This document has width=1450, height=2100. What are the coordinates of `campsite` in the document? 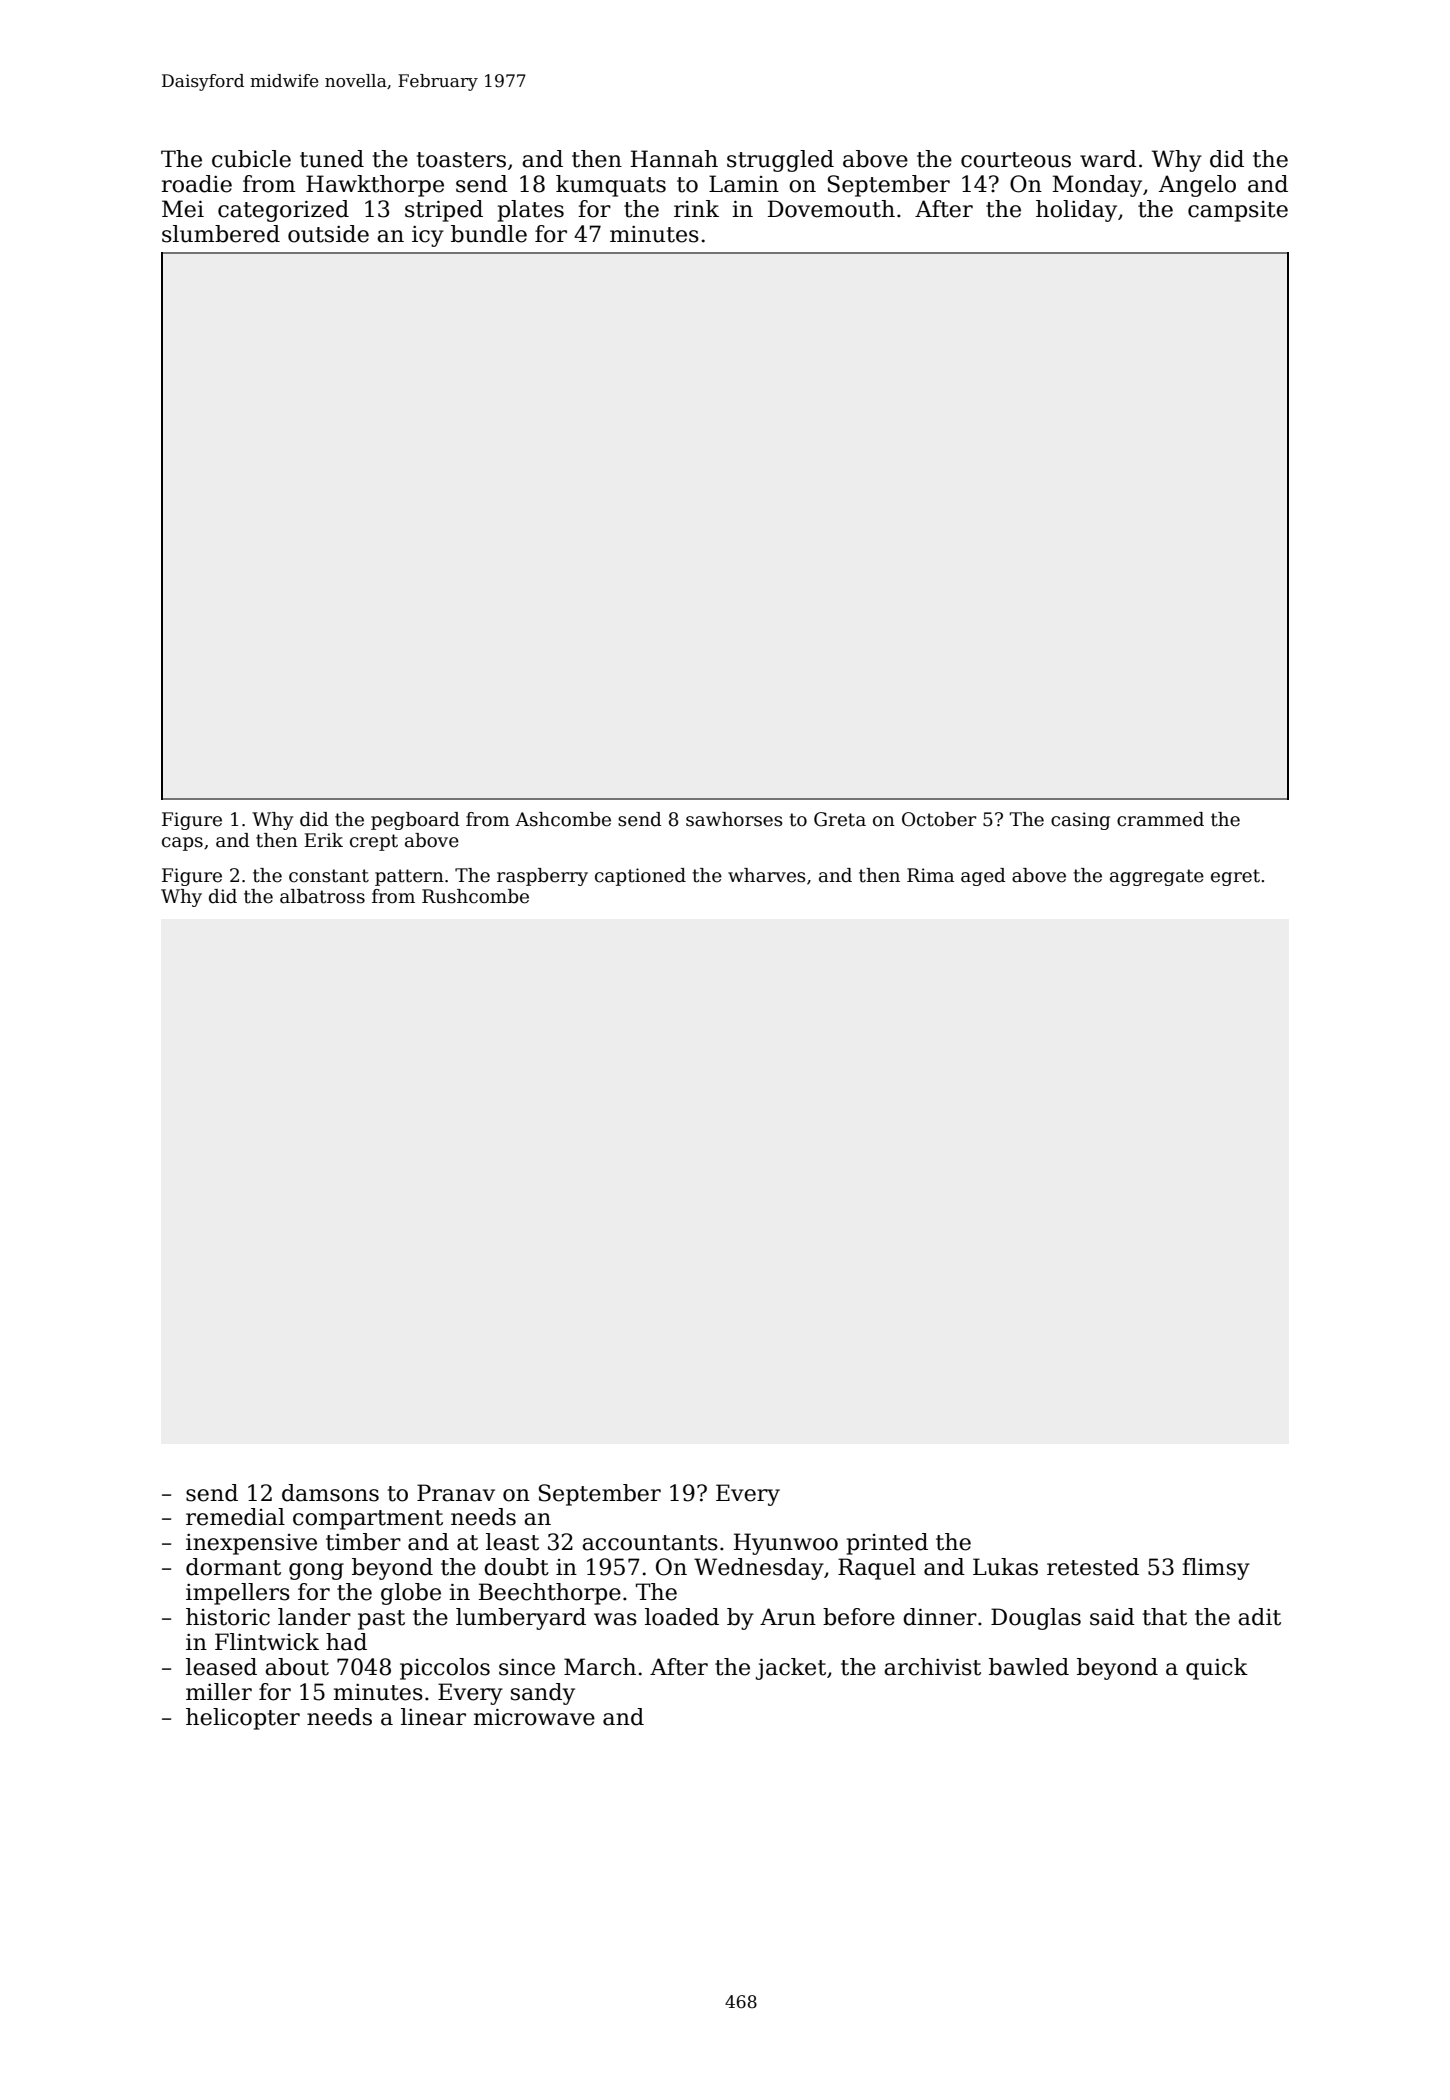 It's located at (1238, 211).
